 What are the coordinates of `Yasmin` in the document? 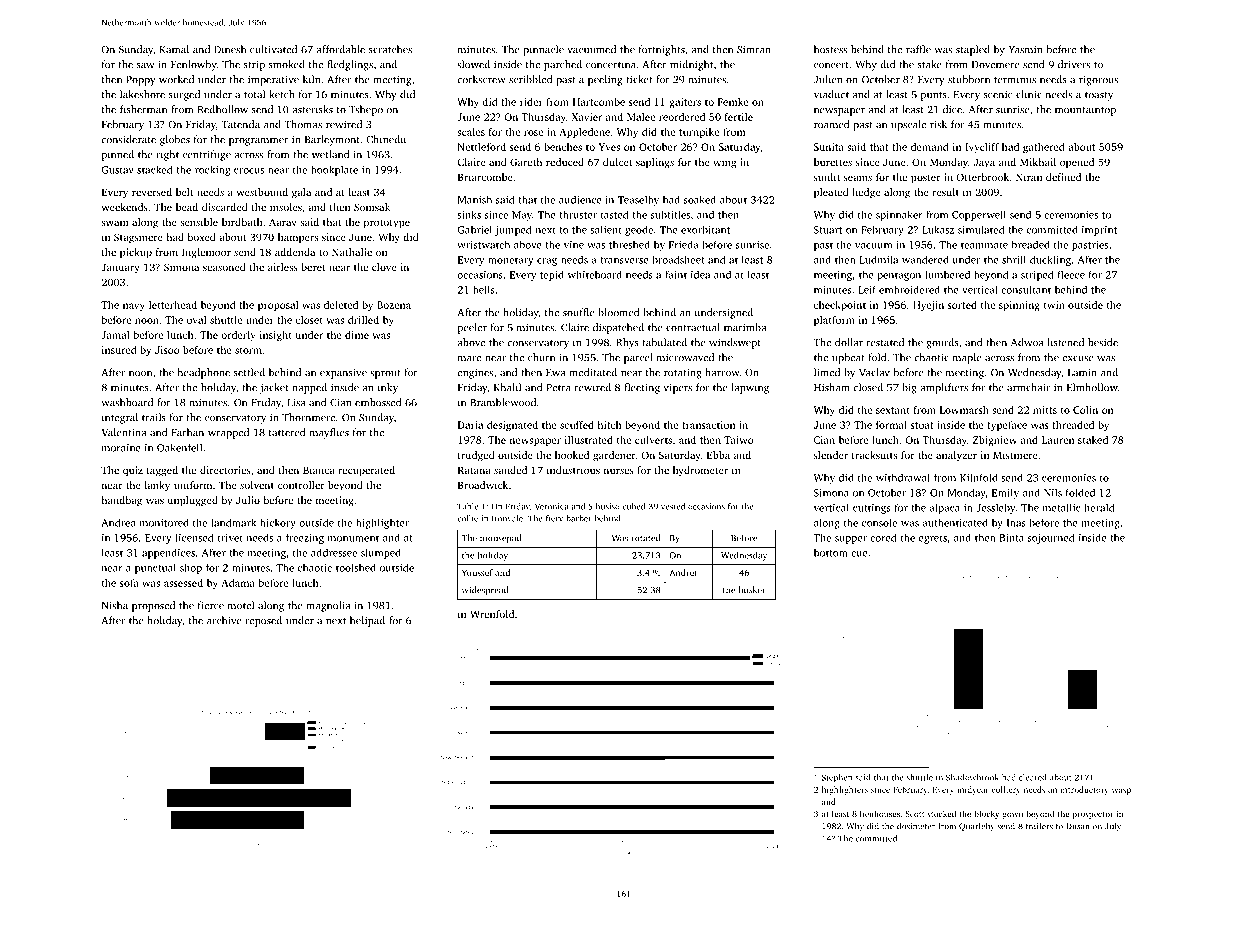 It's located at (1025, 49).
